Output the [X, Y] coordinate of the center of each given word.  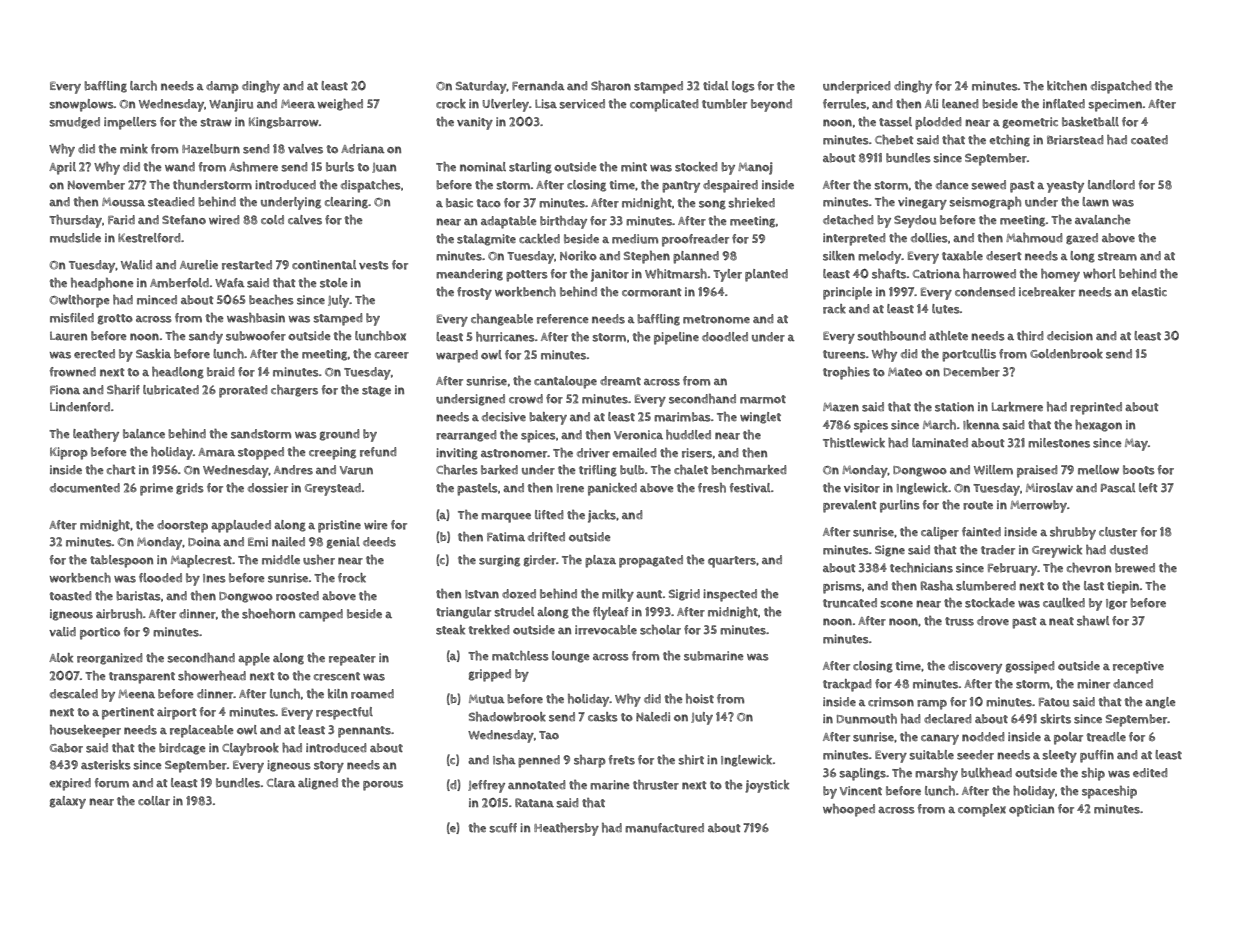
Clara [281, 783]
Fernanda [538, 86]
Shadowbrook [507, 717]
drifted [546, 537]
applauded [241, 526]
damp [222, 87]
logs [743, 87]
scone [896, 604]
